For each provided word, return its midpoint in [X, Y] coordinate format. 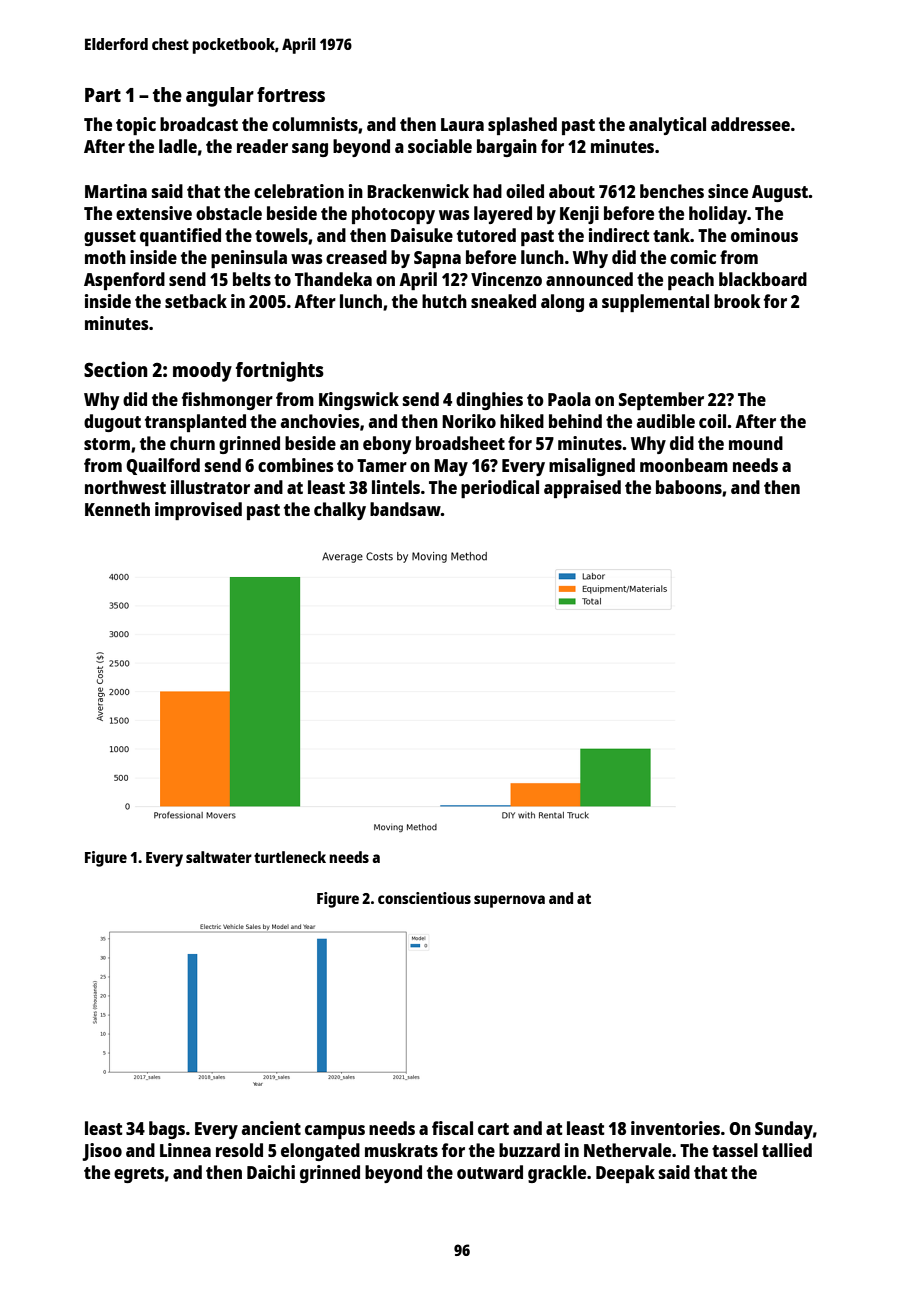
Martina [116, 191]
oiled [525, 191]
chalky [340, 511]
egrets [139, 1175]
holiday [718, 215]
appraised [582, 489]
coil [712, 421]
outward [490, 1172]
